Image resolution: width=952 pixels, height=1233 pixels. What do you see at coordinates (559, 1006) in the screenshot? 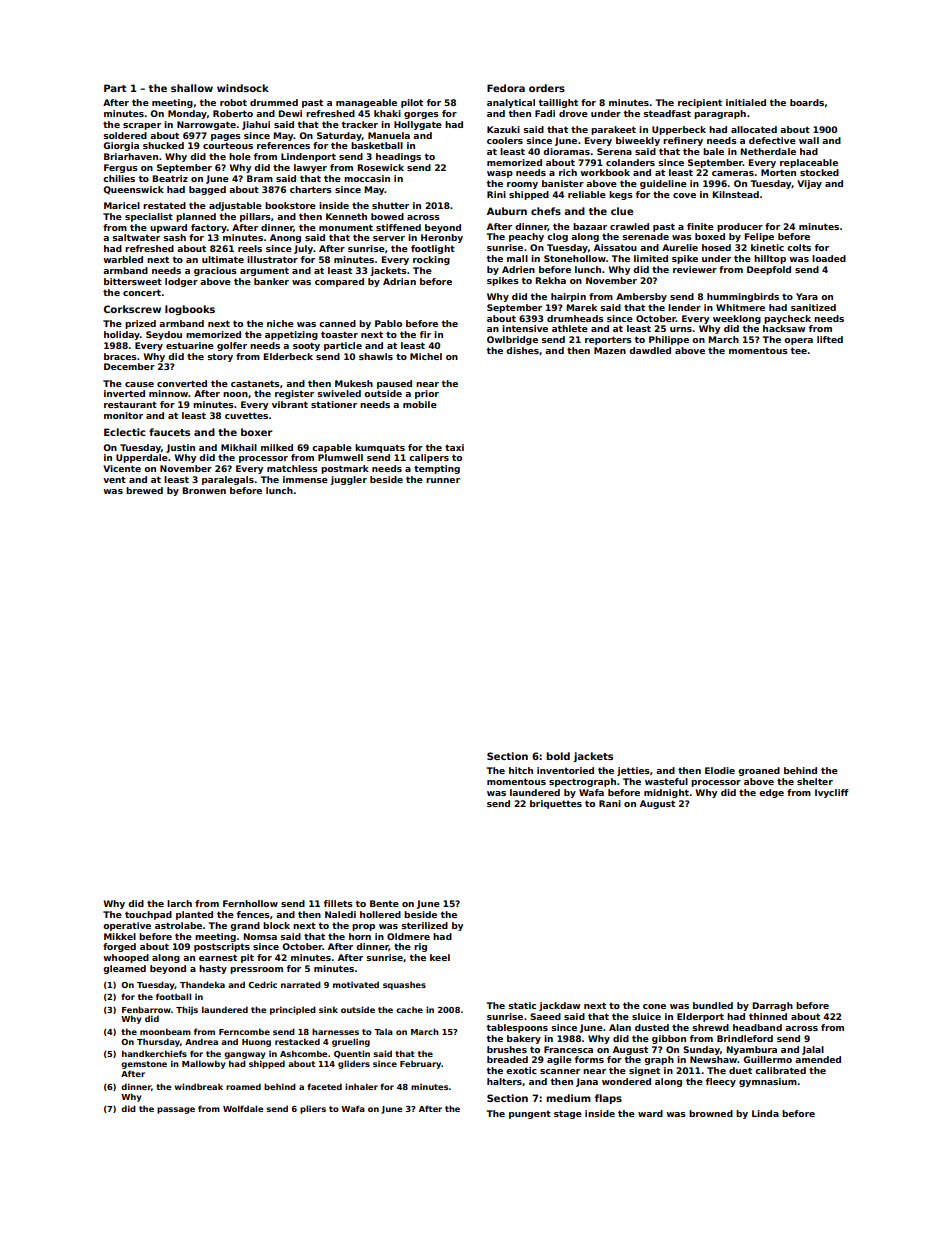
I see `jackdaw` at bounding box center [559, 1006].
